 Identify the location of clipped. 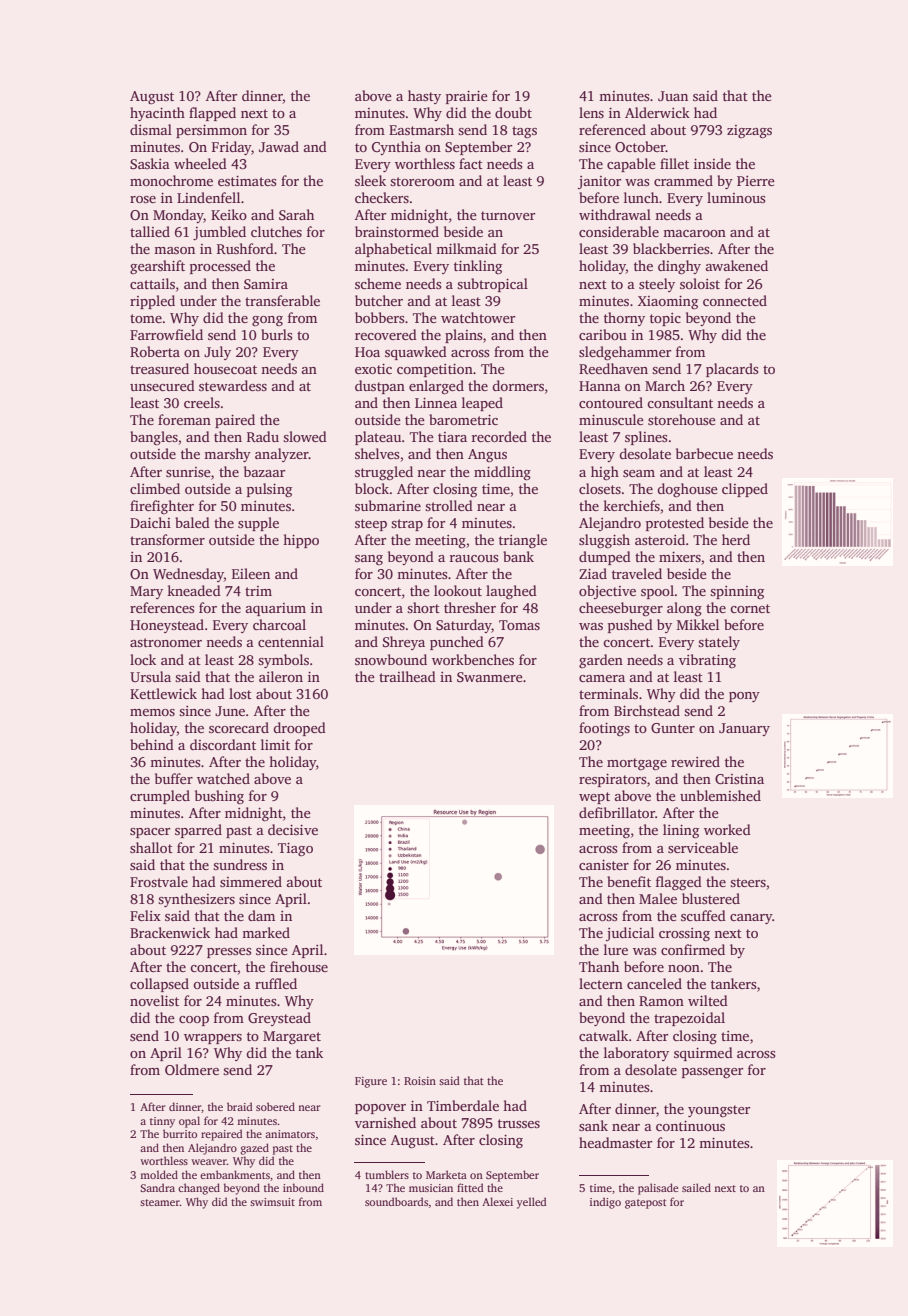
(745, 490).
